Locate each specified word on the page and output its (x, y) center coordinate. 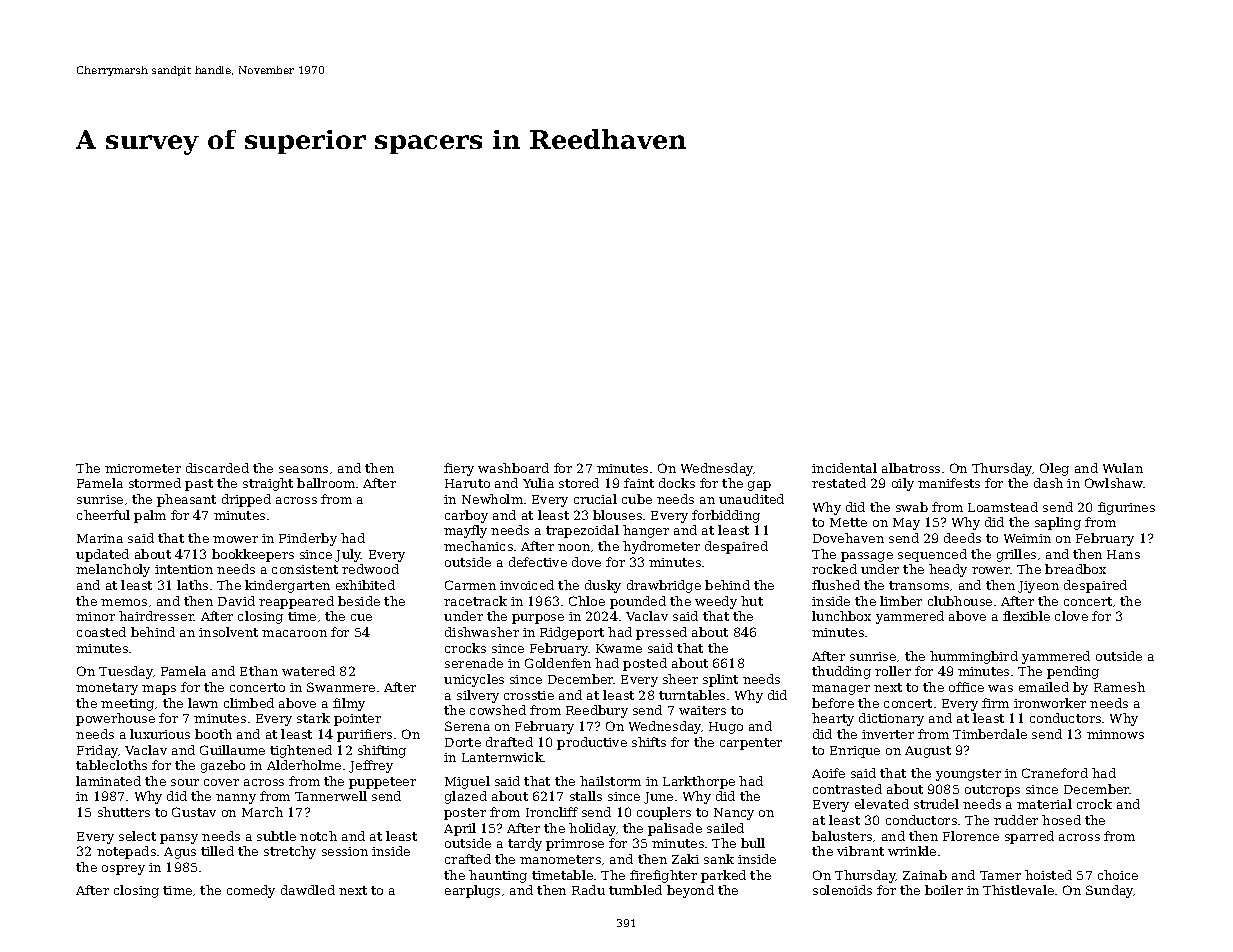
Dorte (463, 742)
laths (192, 585)
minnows (1115, 734)
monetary (107, 689)
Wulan (1123, 468)
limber (901, 601)
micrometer (143, 468)
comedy (251, 891)
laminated (108, 781)
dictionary (891, 719)
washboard (513, 468)
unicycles (474, 680)
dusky (603, 586)
